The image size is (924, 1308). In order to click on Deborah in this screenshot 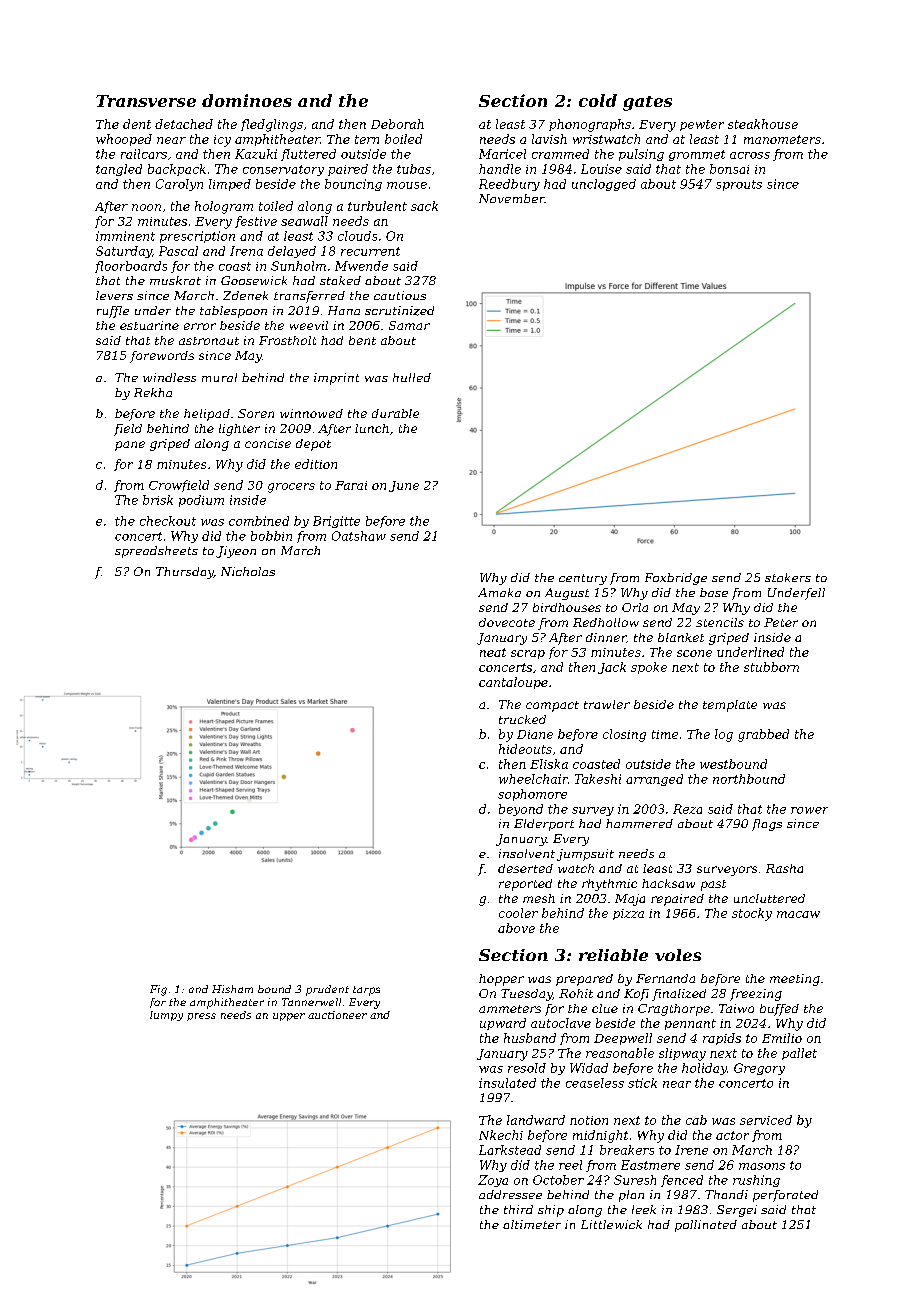, I will do `click(397, 124)`.
